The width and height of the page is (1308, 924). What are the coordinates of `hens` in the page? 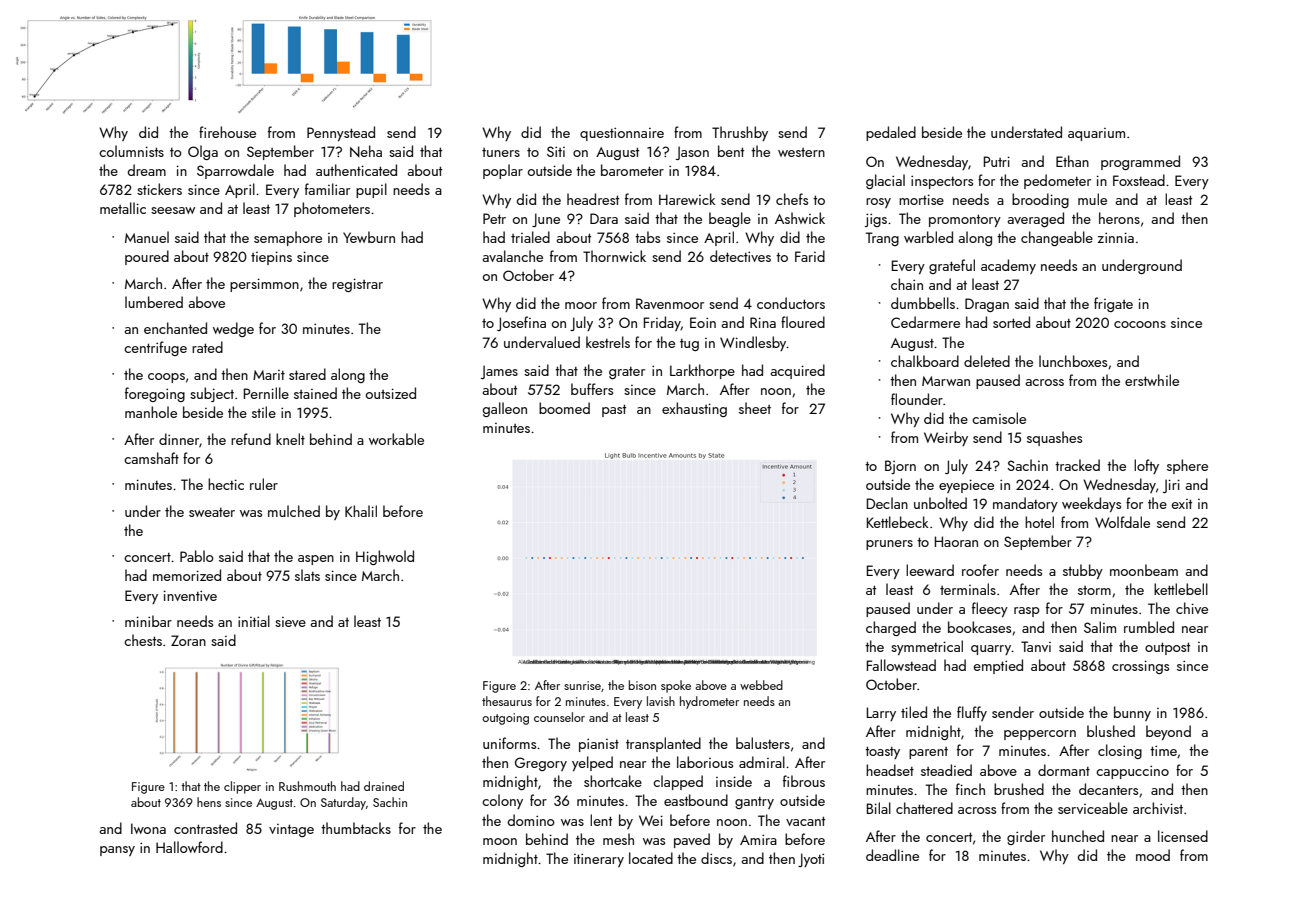 It's located at (209, 802).
